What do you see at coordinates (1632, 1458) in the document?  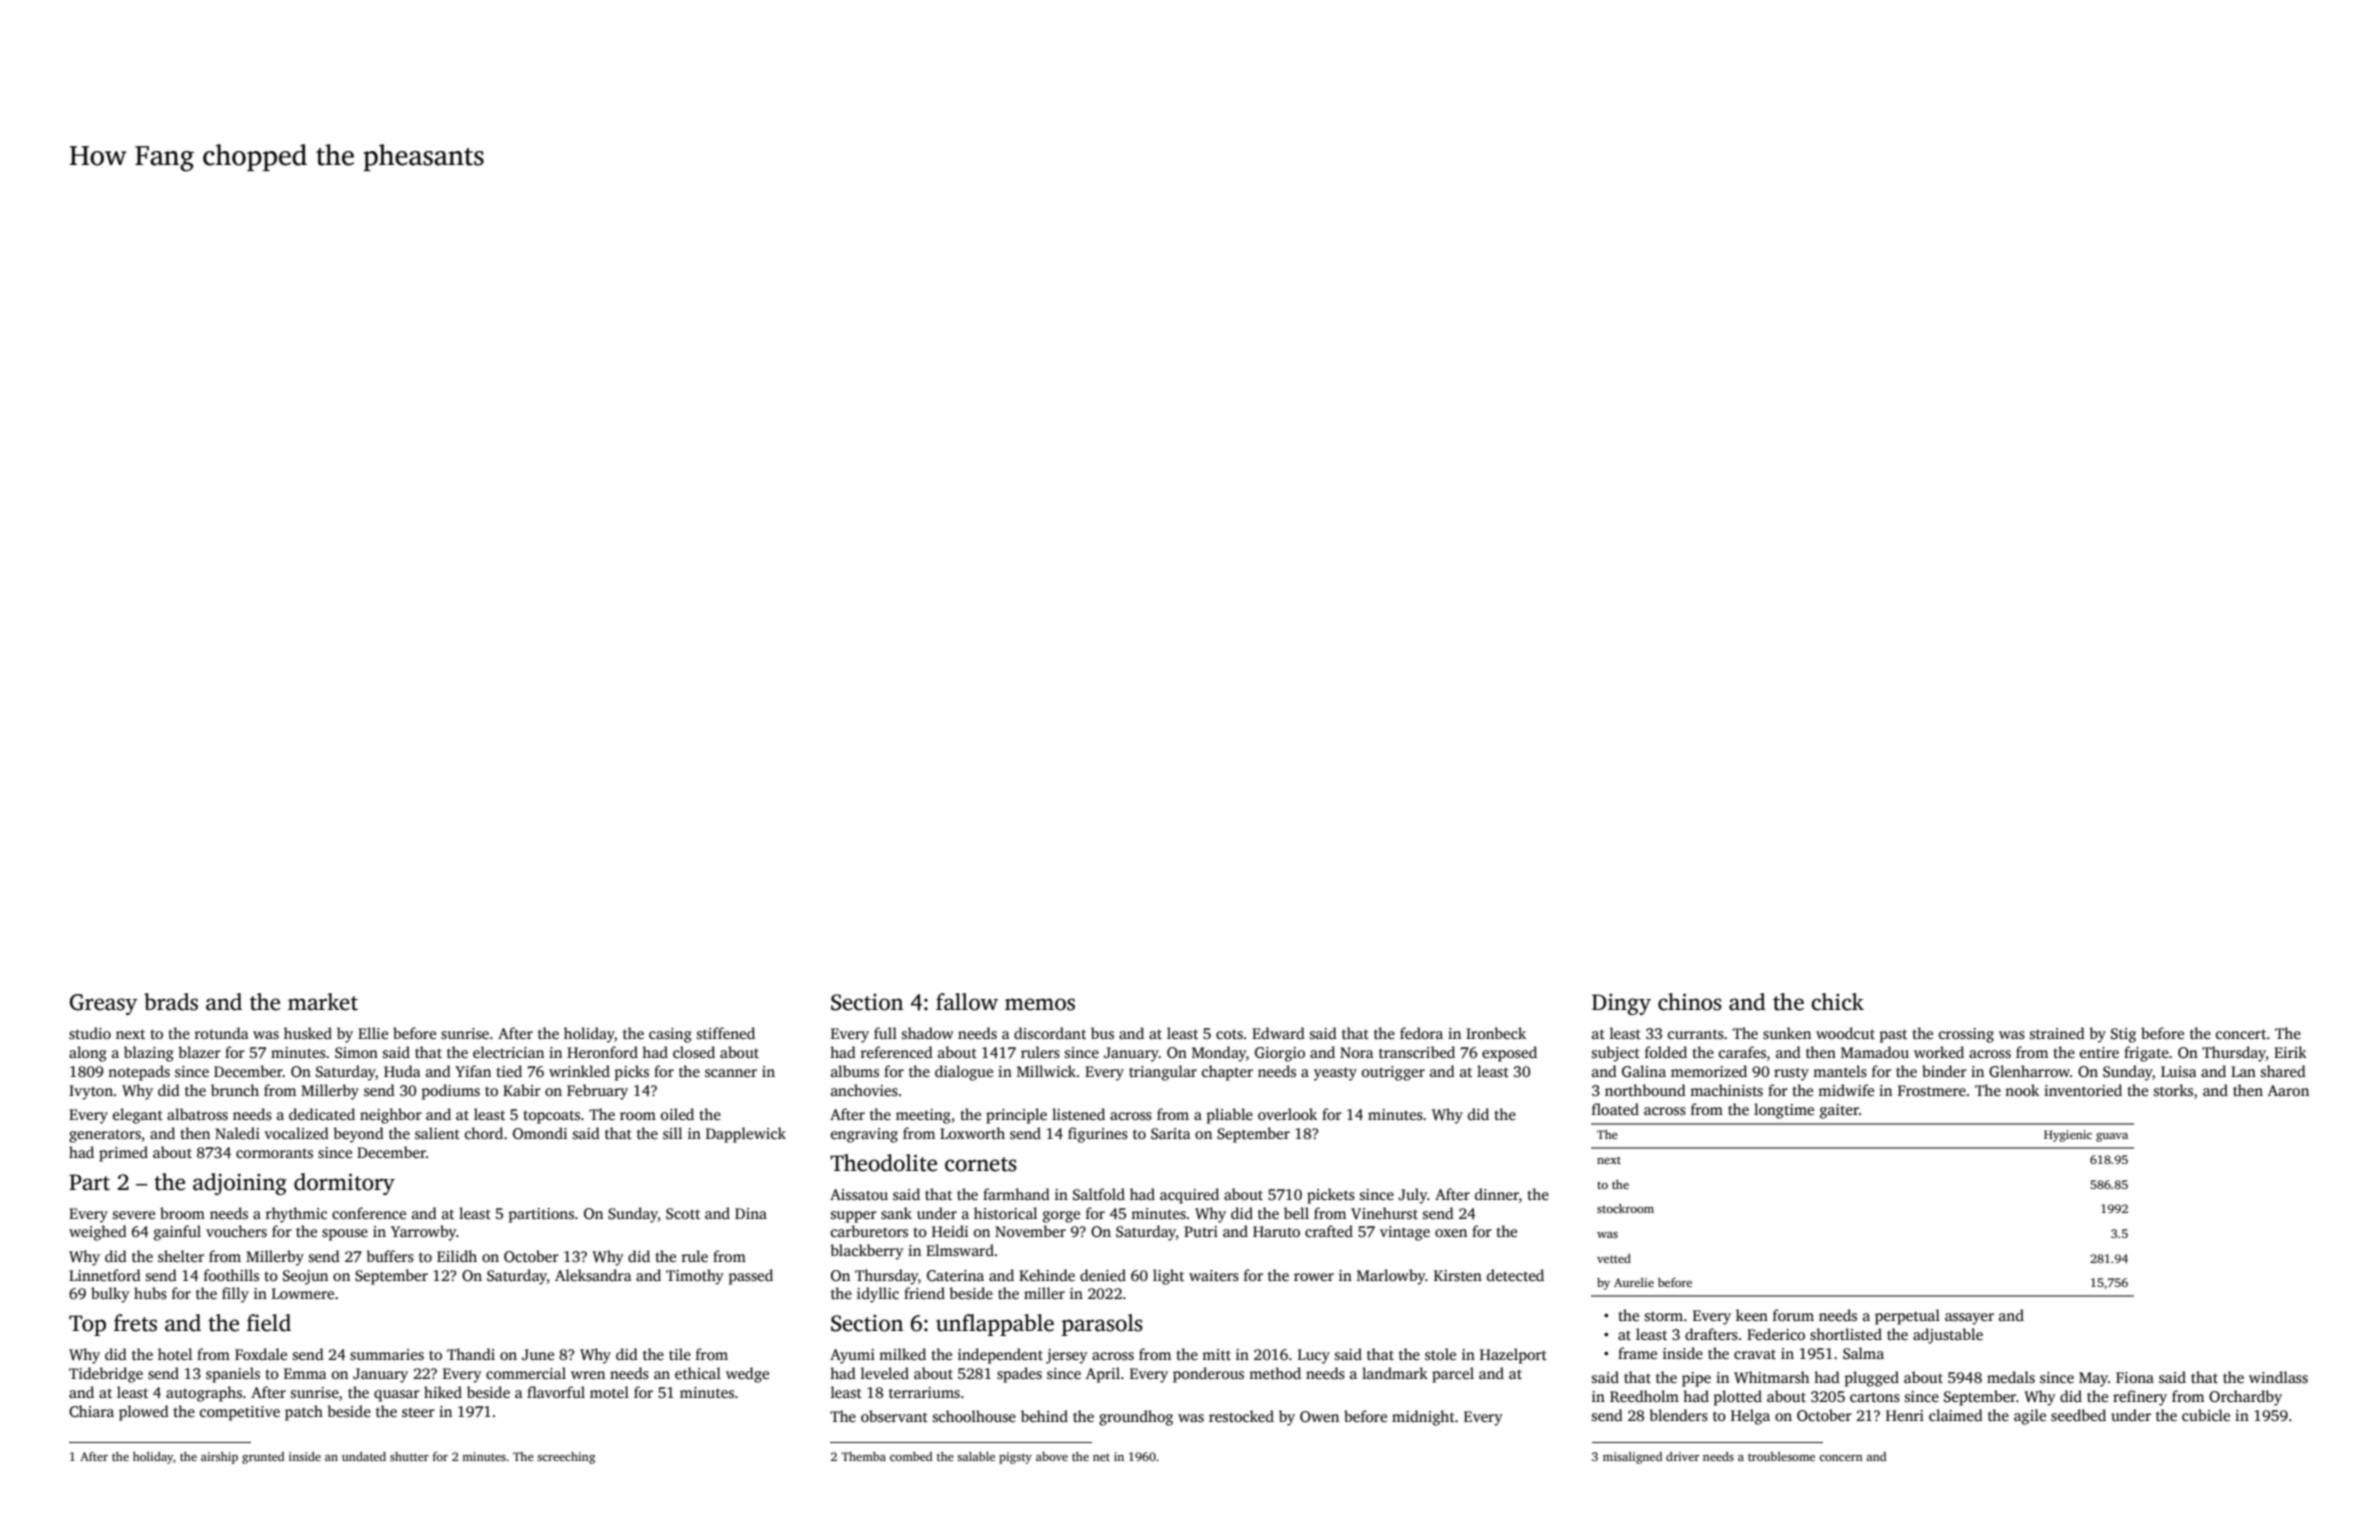 I see `misaligned` at bounding box center [1632, 1458].
